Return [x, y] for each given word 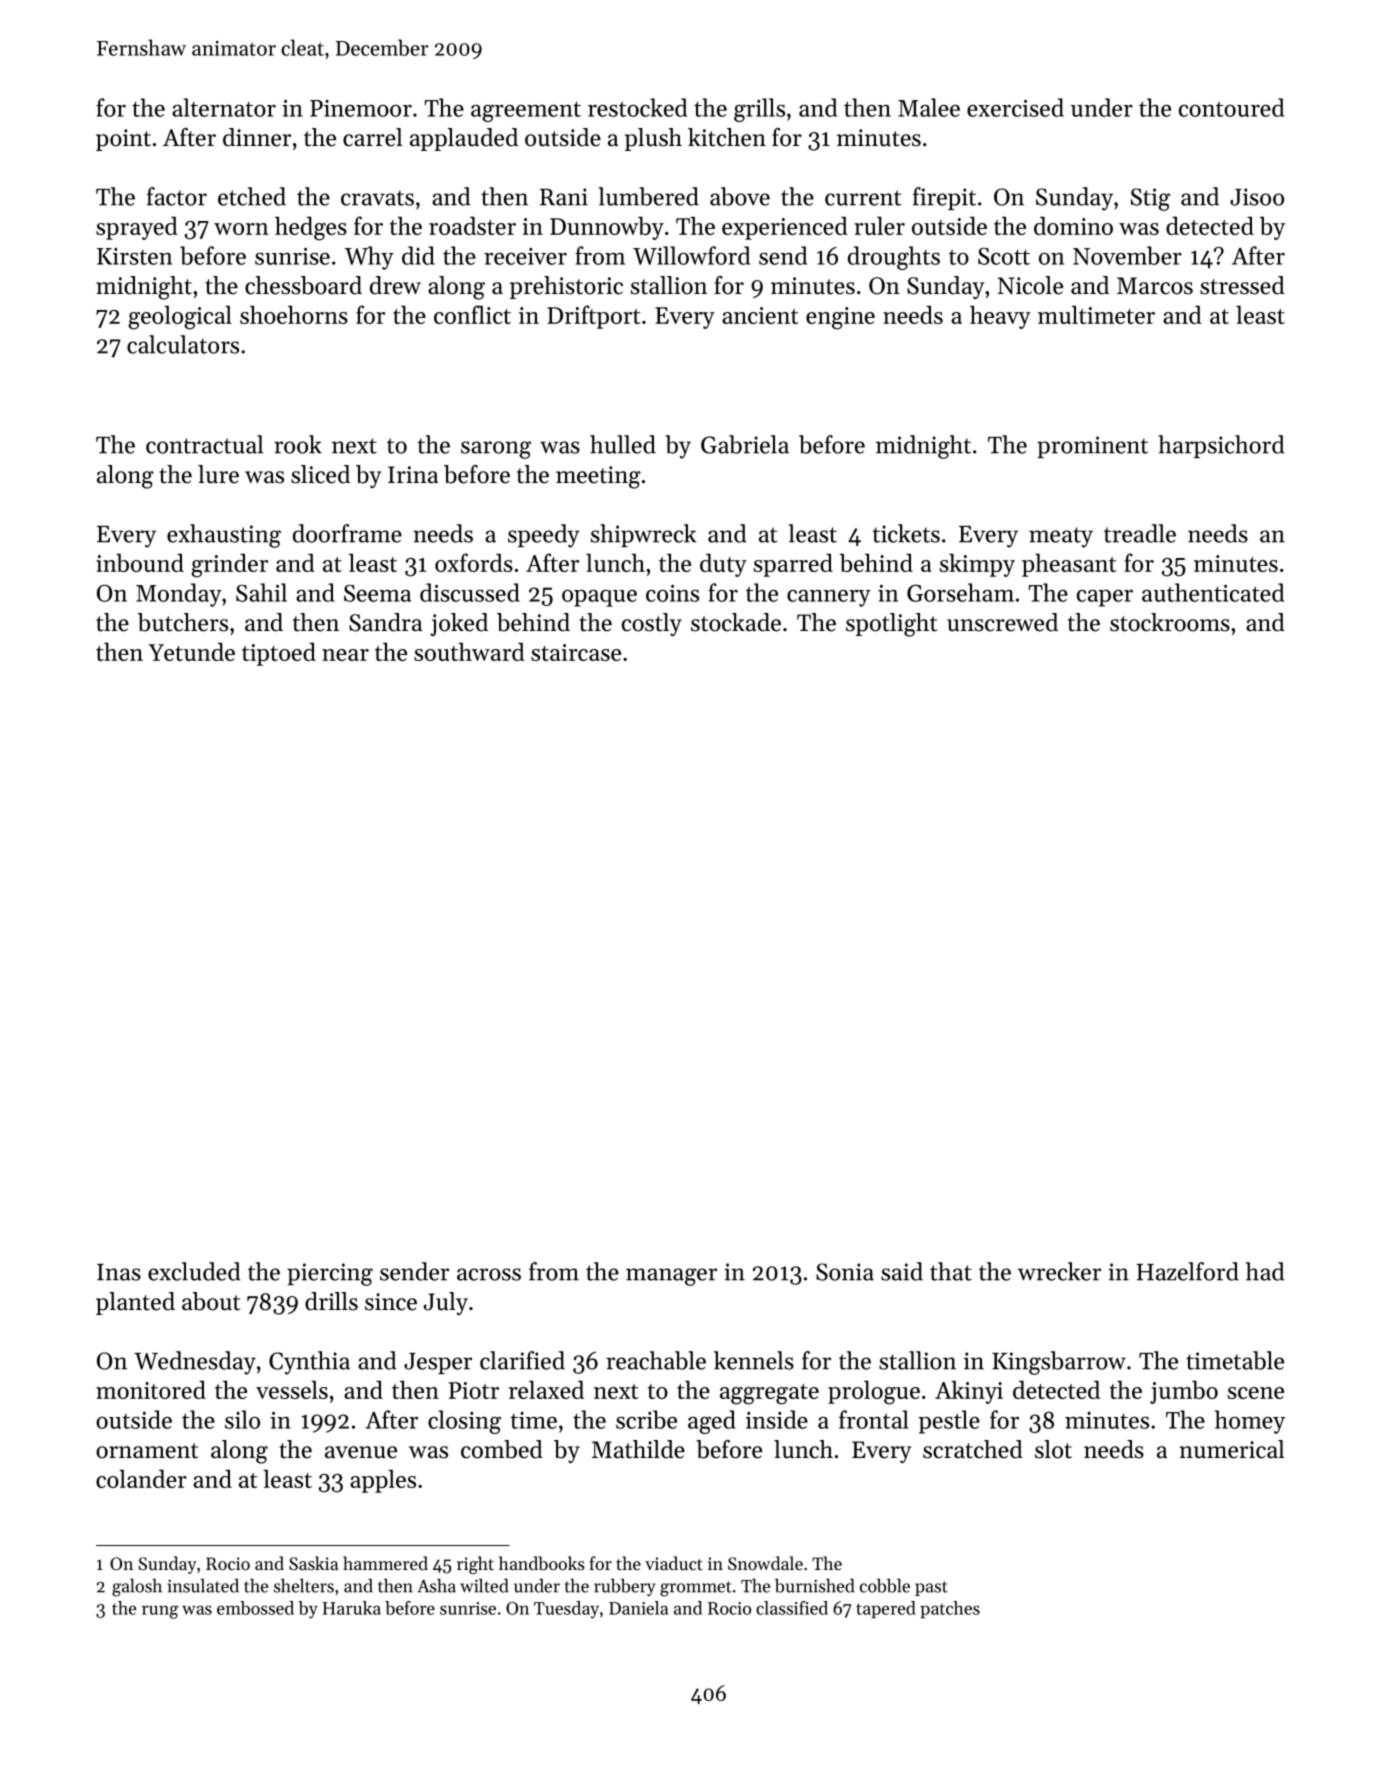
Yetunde [191, 651]
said [902, 1271]
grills [759, 110]
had [1265, 1271]
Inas [119, 1272]
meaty [1061, 537]
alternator [224, 107]
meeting [598, 477]
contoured [1231, 107]
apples [383, 1481]
